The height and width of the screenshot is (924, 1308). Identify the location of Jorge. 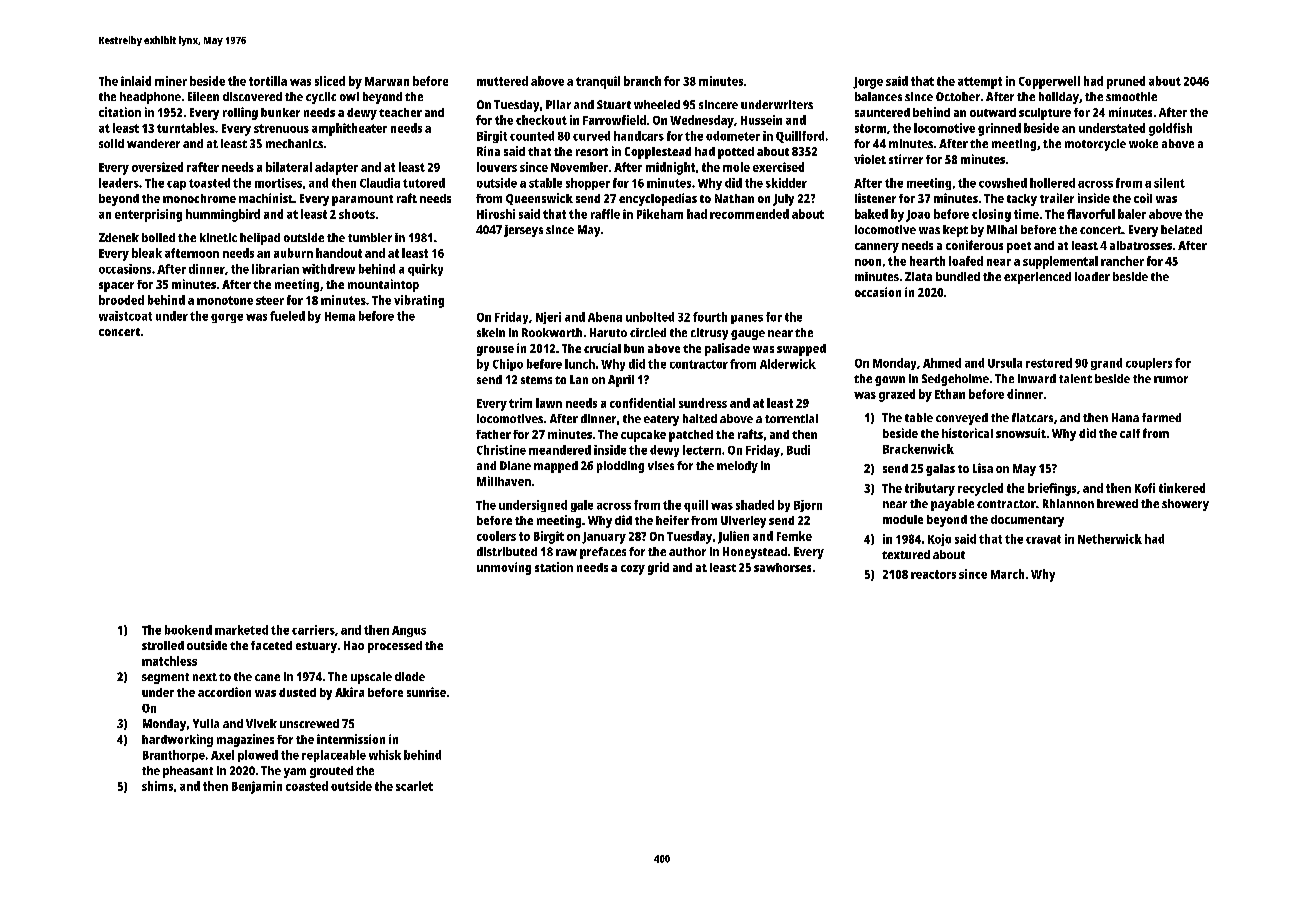
(868, 83).
